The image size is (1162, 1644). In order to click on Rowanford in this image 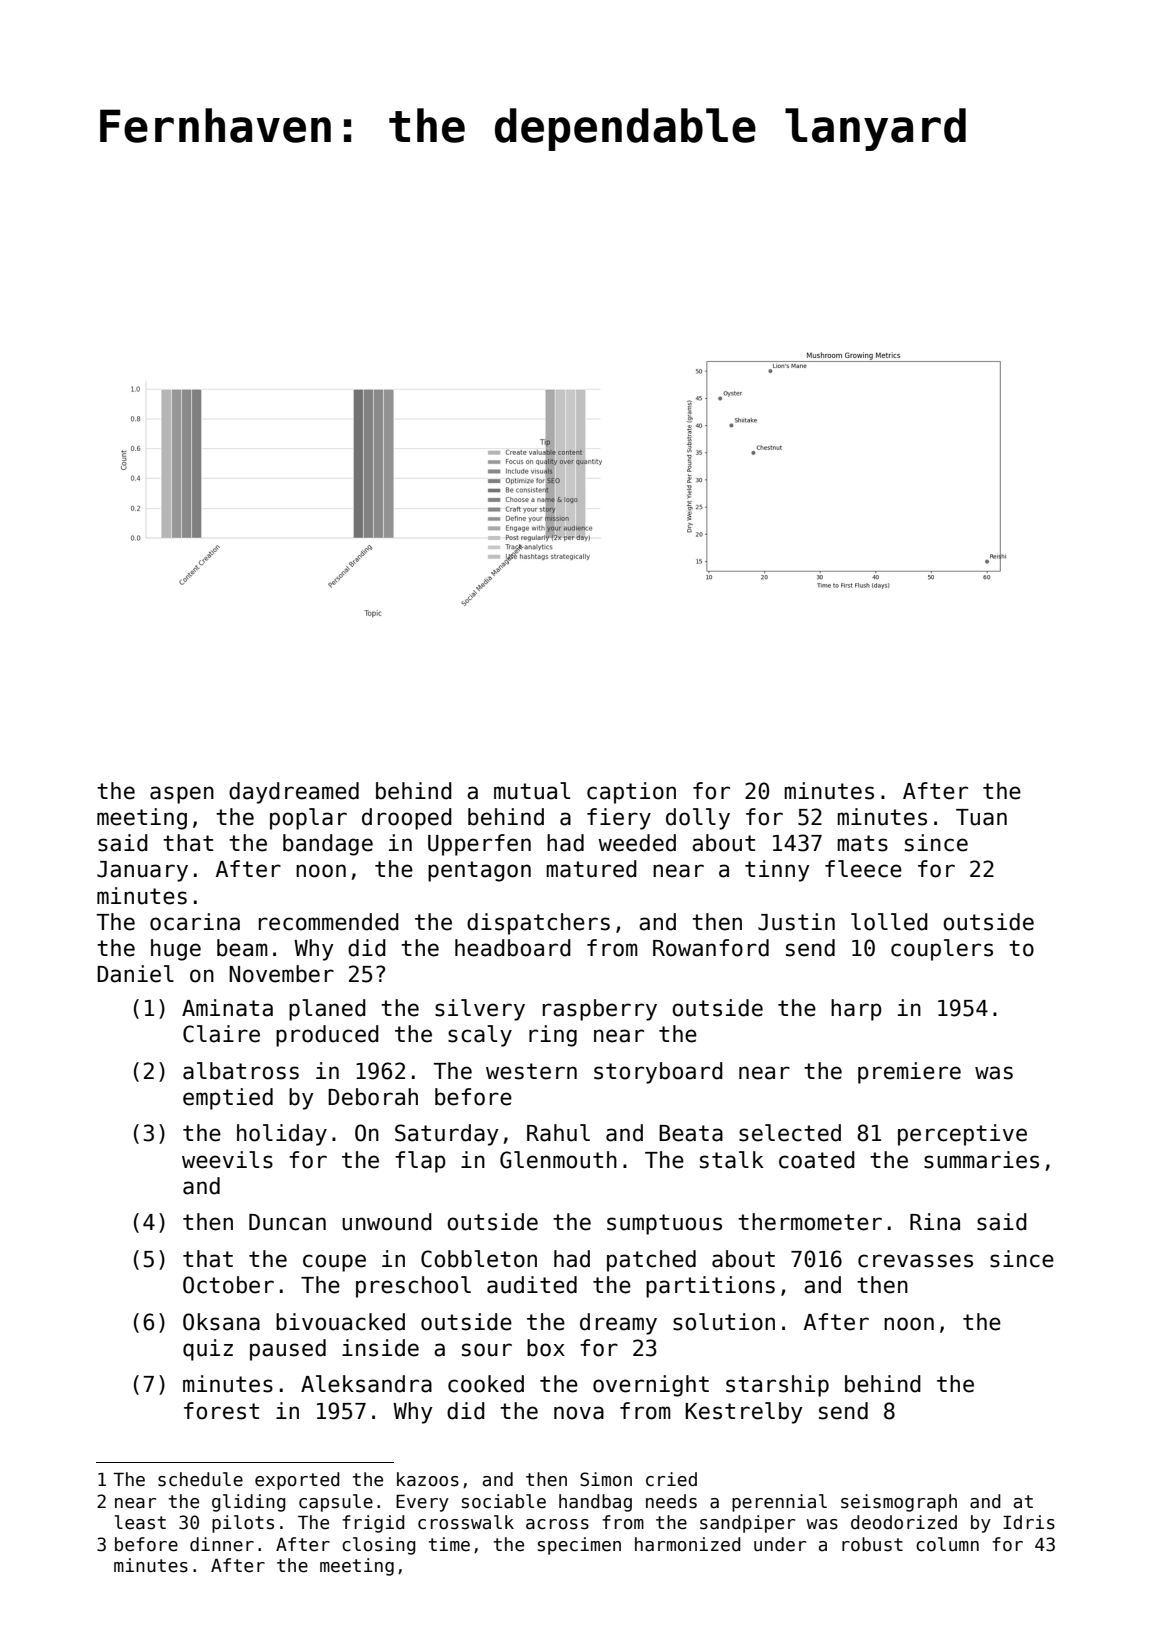, I will do `click(711, 948)`.
